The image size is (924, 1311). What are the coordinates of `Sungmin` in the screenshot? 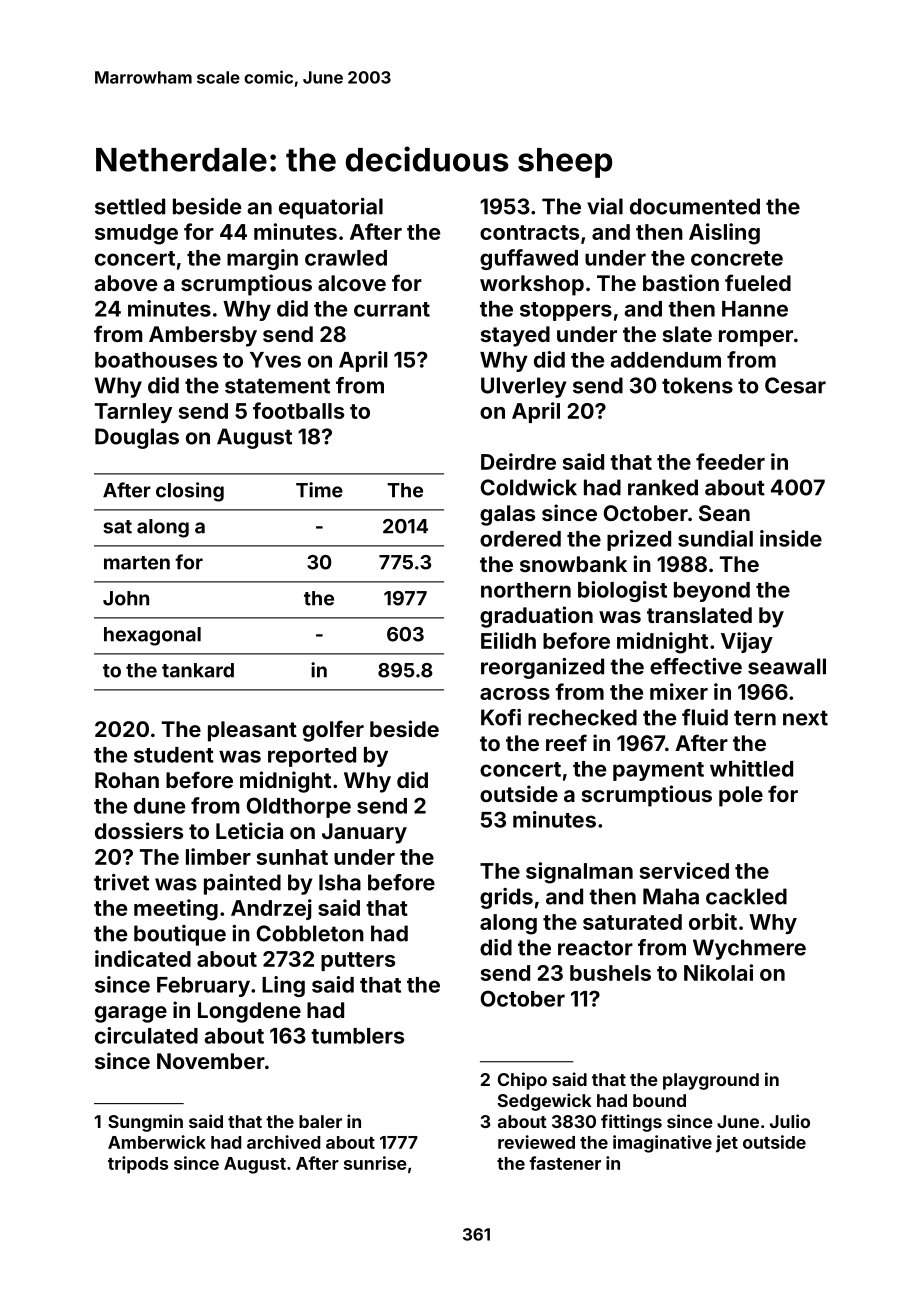 It's located at (145, 1123).
